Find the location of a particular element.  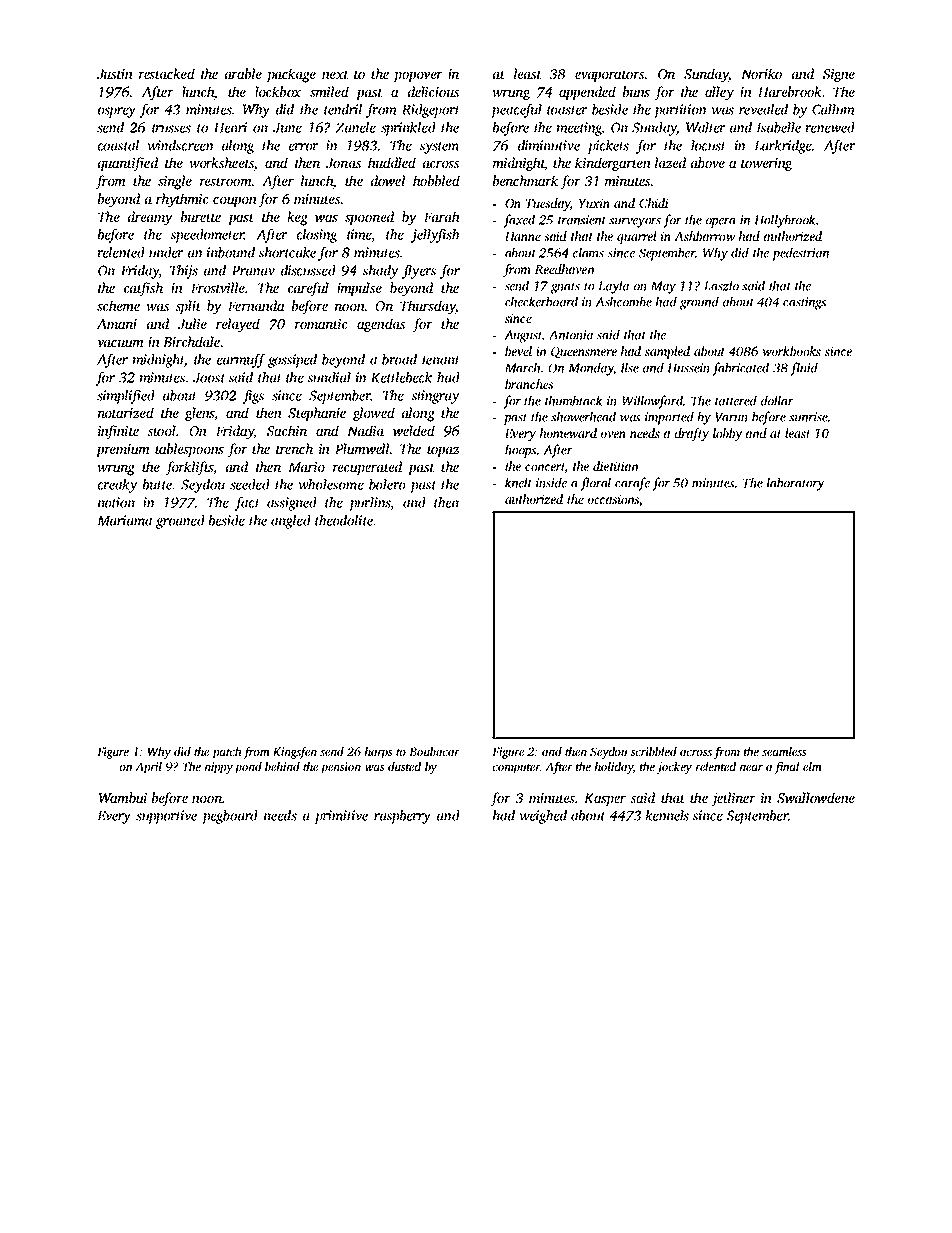

butte is located at coordinates (157, 484).
